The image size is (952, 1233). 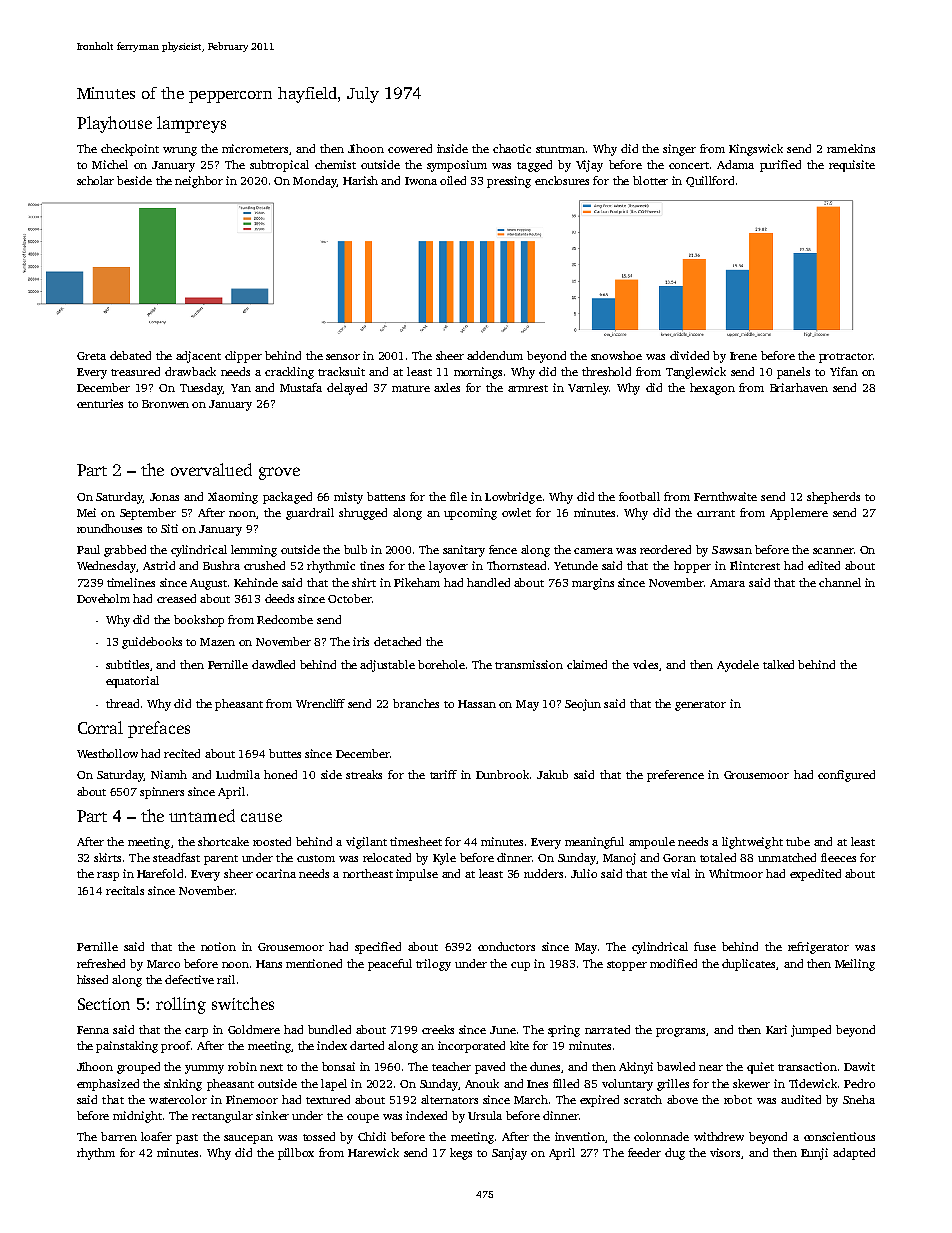 I want to click on cowered, so click(x=410, y=148).
